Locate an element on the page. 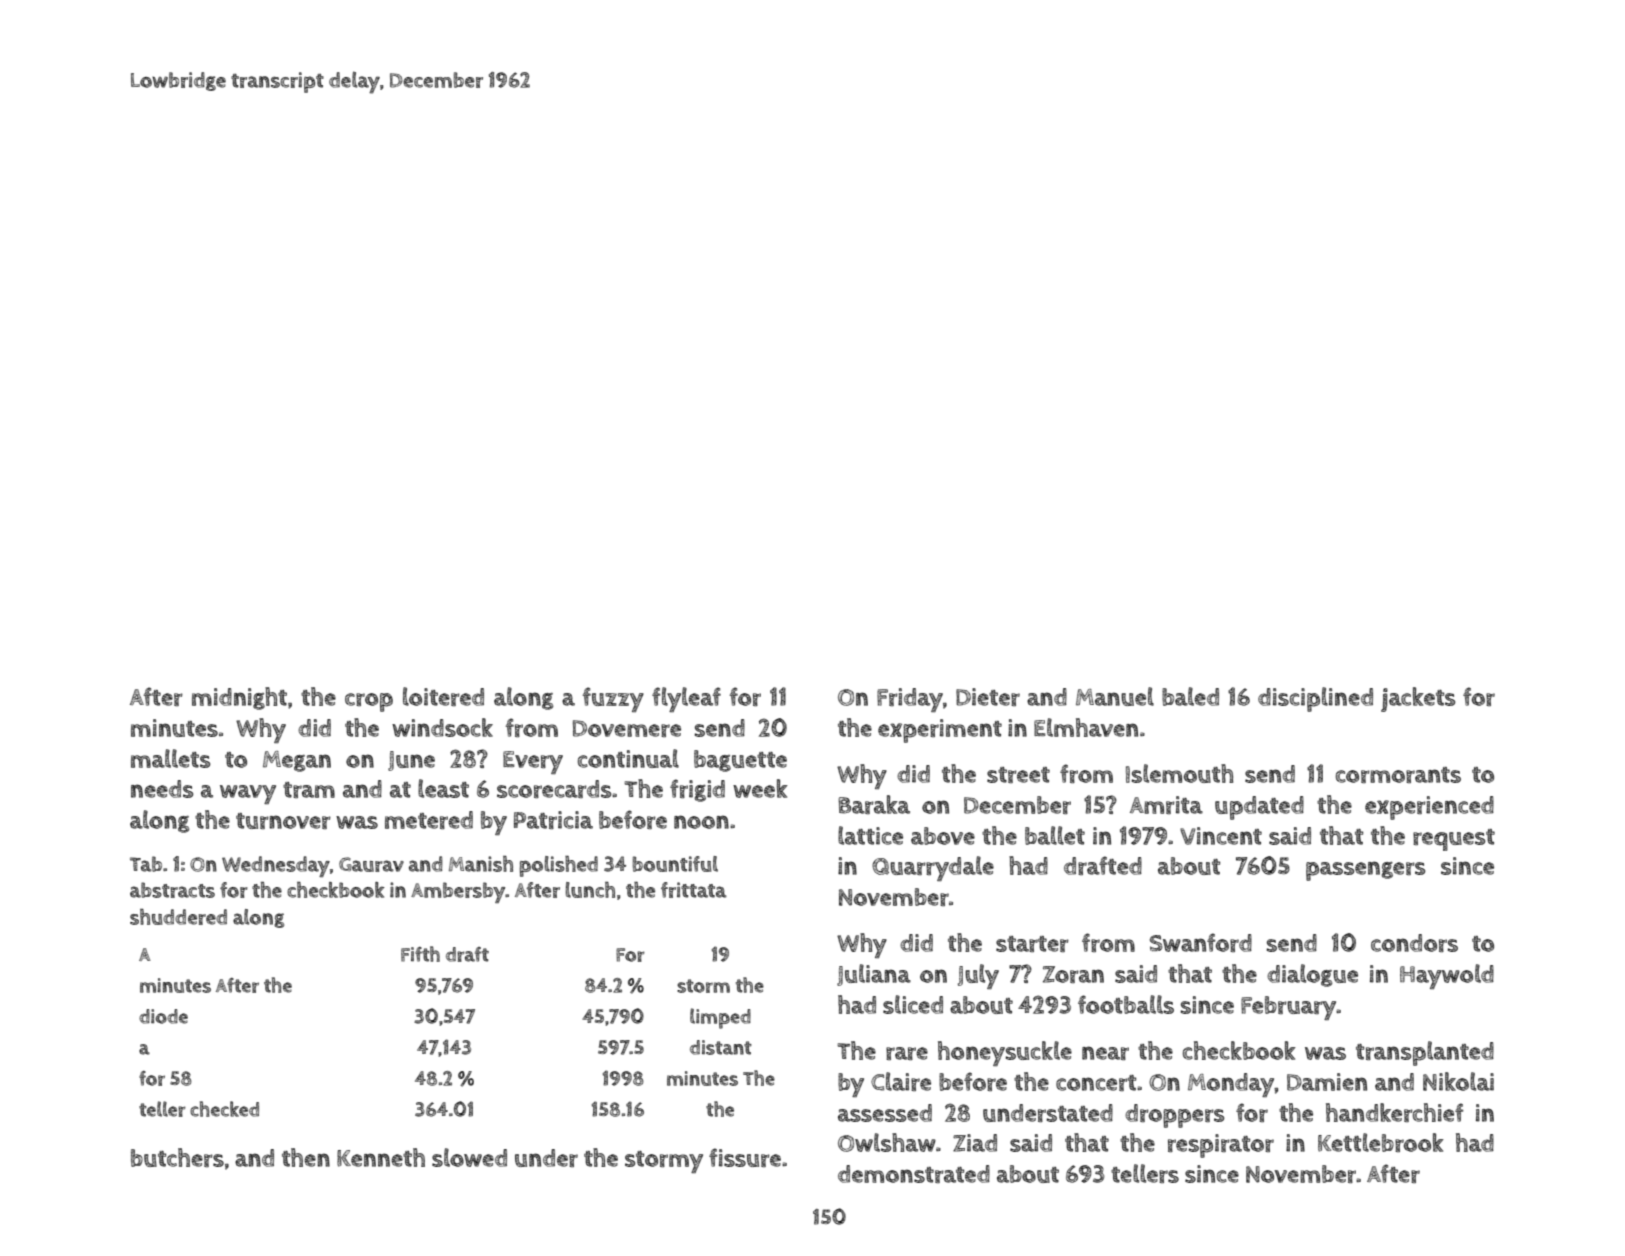  loitered is located at coordinates (443, 696).
